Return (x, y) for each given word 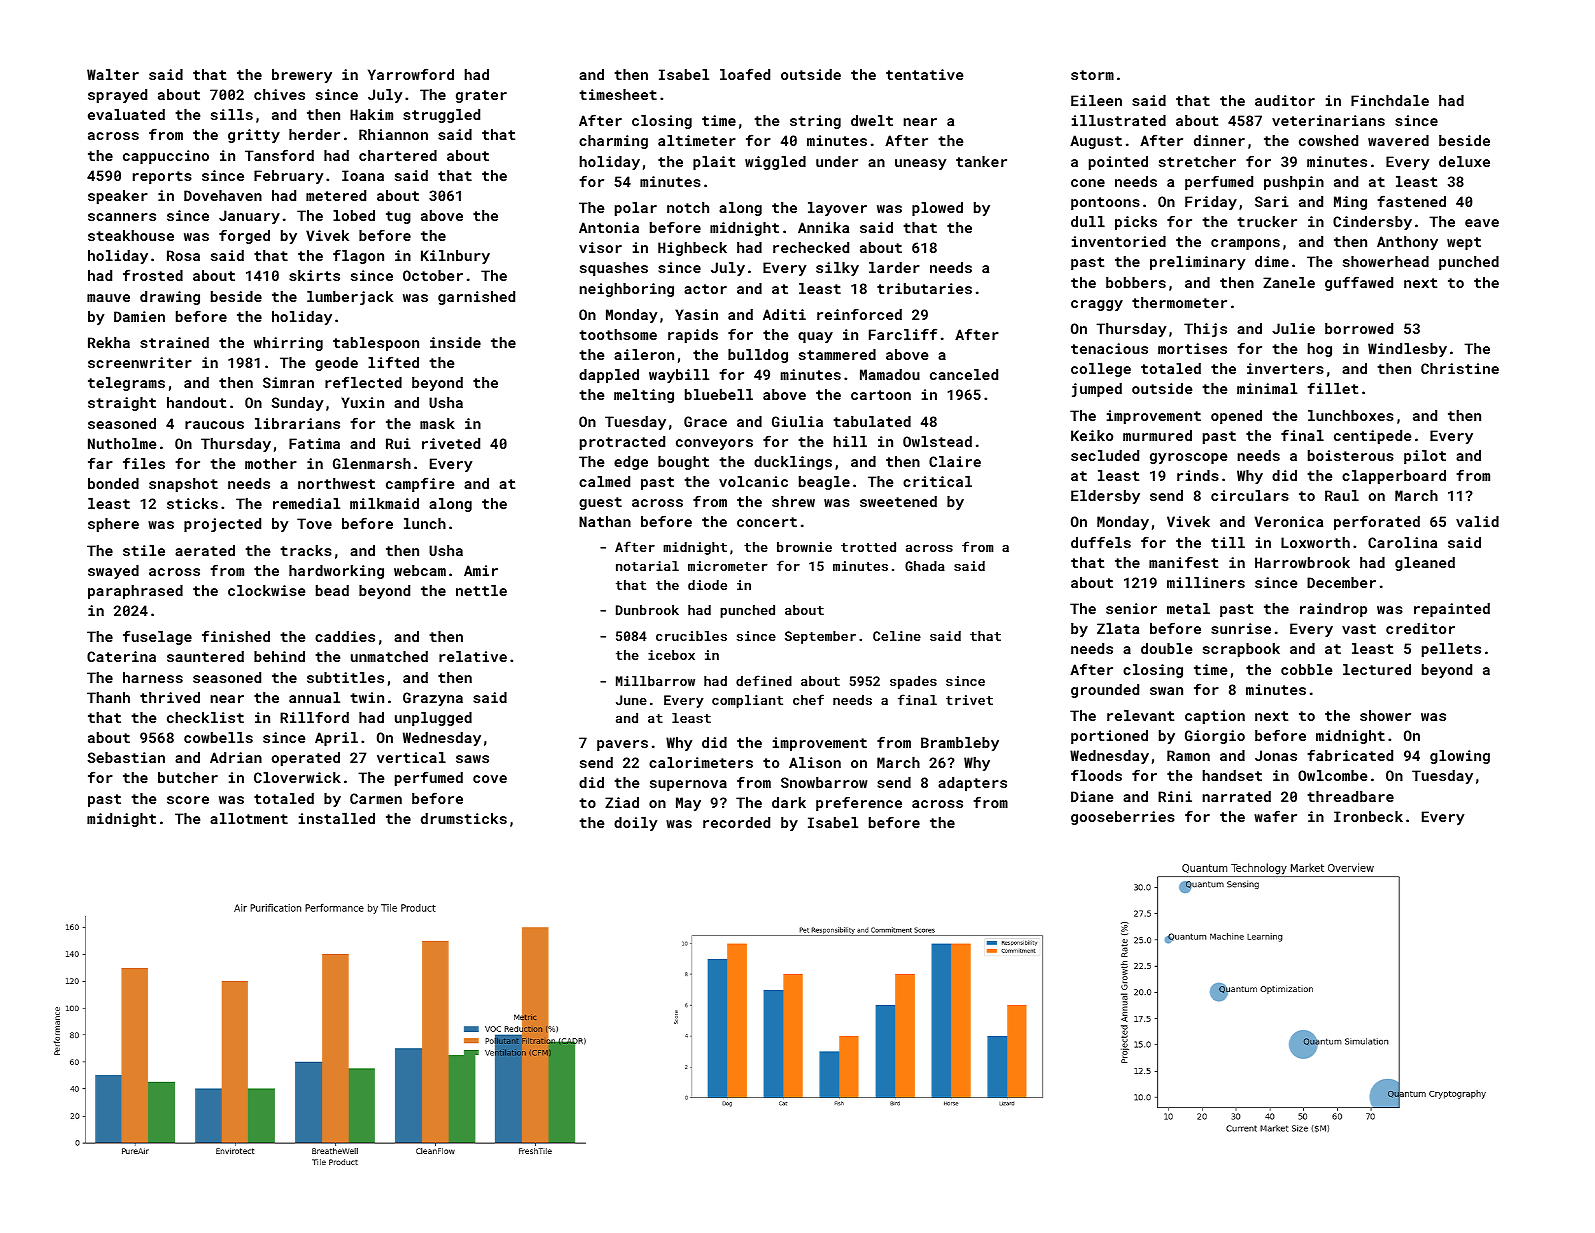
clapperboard (1394, 477)
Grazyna (433, 699)
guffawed (1359, 283)
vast (1359, 629)
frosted (153, 275)
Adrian (236, 757)
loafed (745, 74)
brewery (302, 76)
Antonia (609, 227)
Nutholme (122, 443)
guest (600, 503)
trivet (969, 700)
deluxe (1464, 161)
